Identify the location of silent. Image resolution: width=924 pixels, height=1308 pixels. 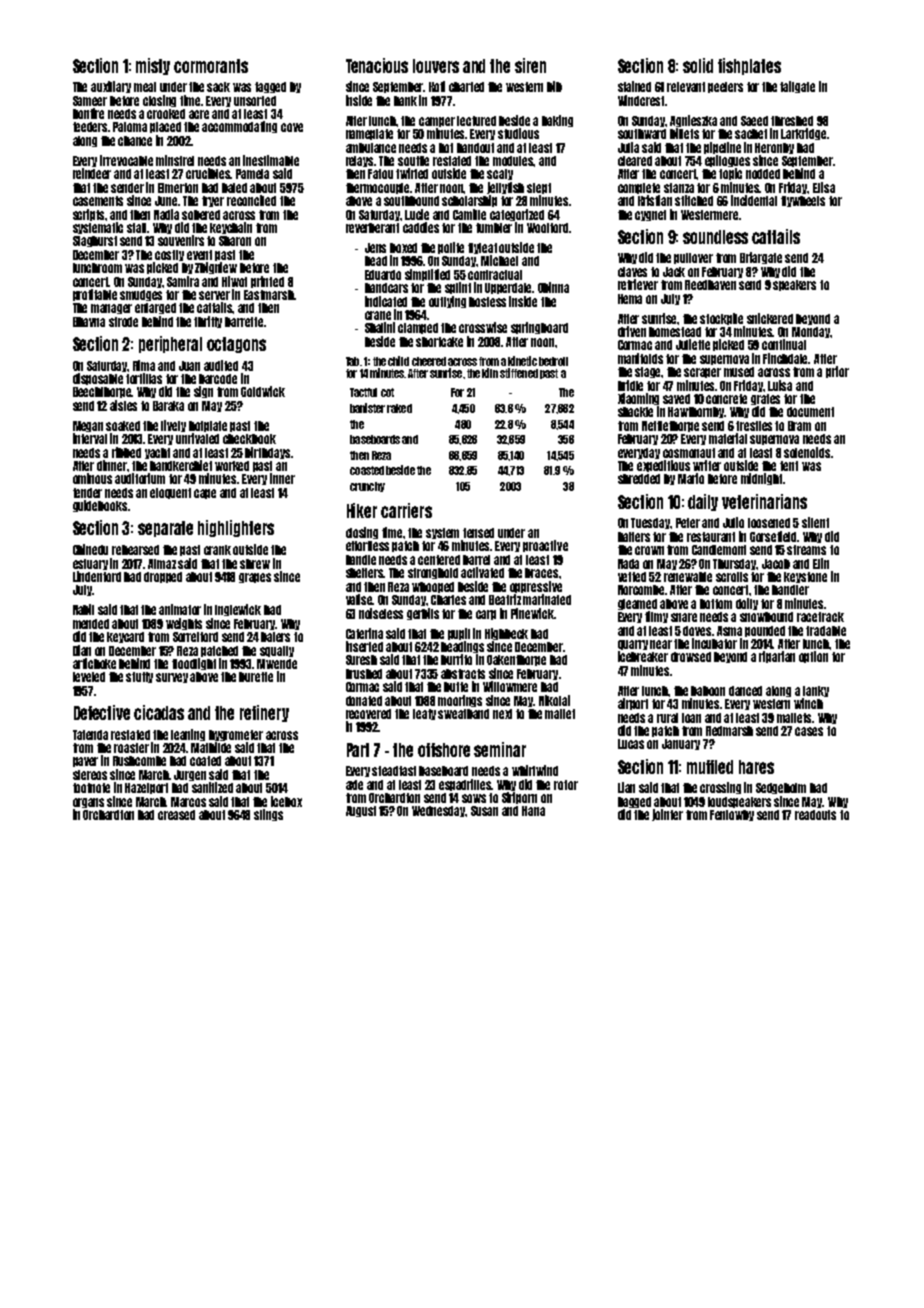
(815, 522).
